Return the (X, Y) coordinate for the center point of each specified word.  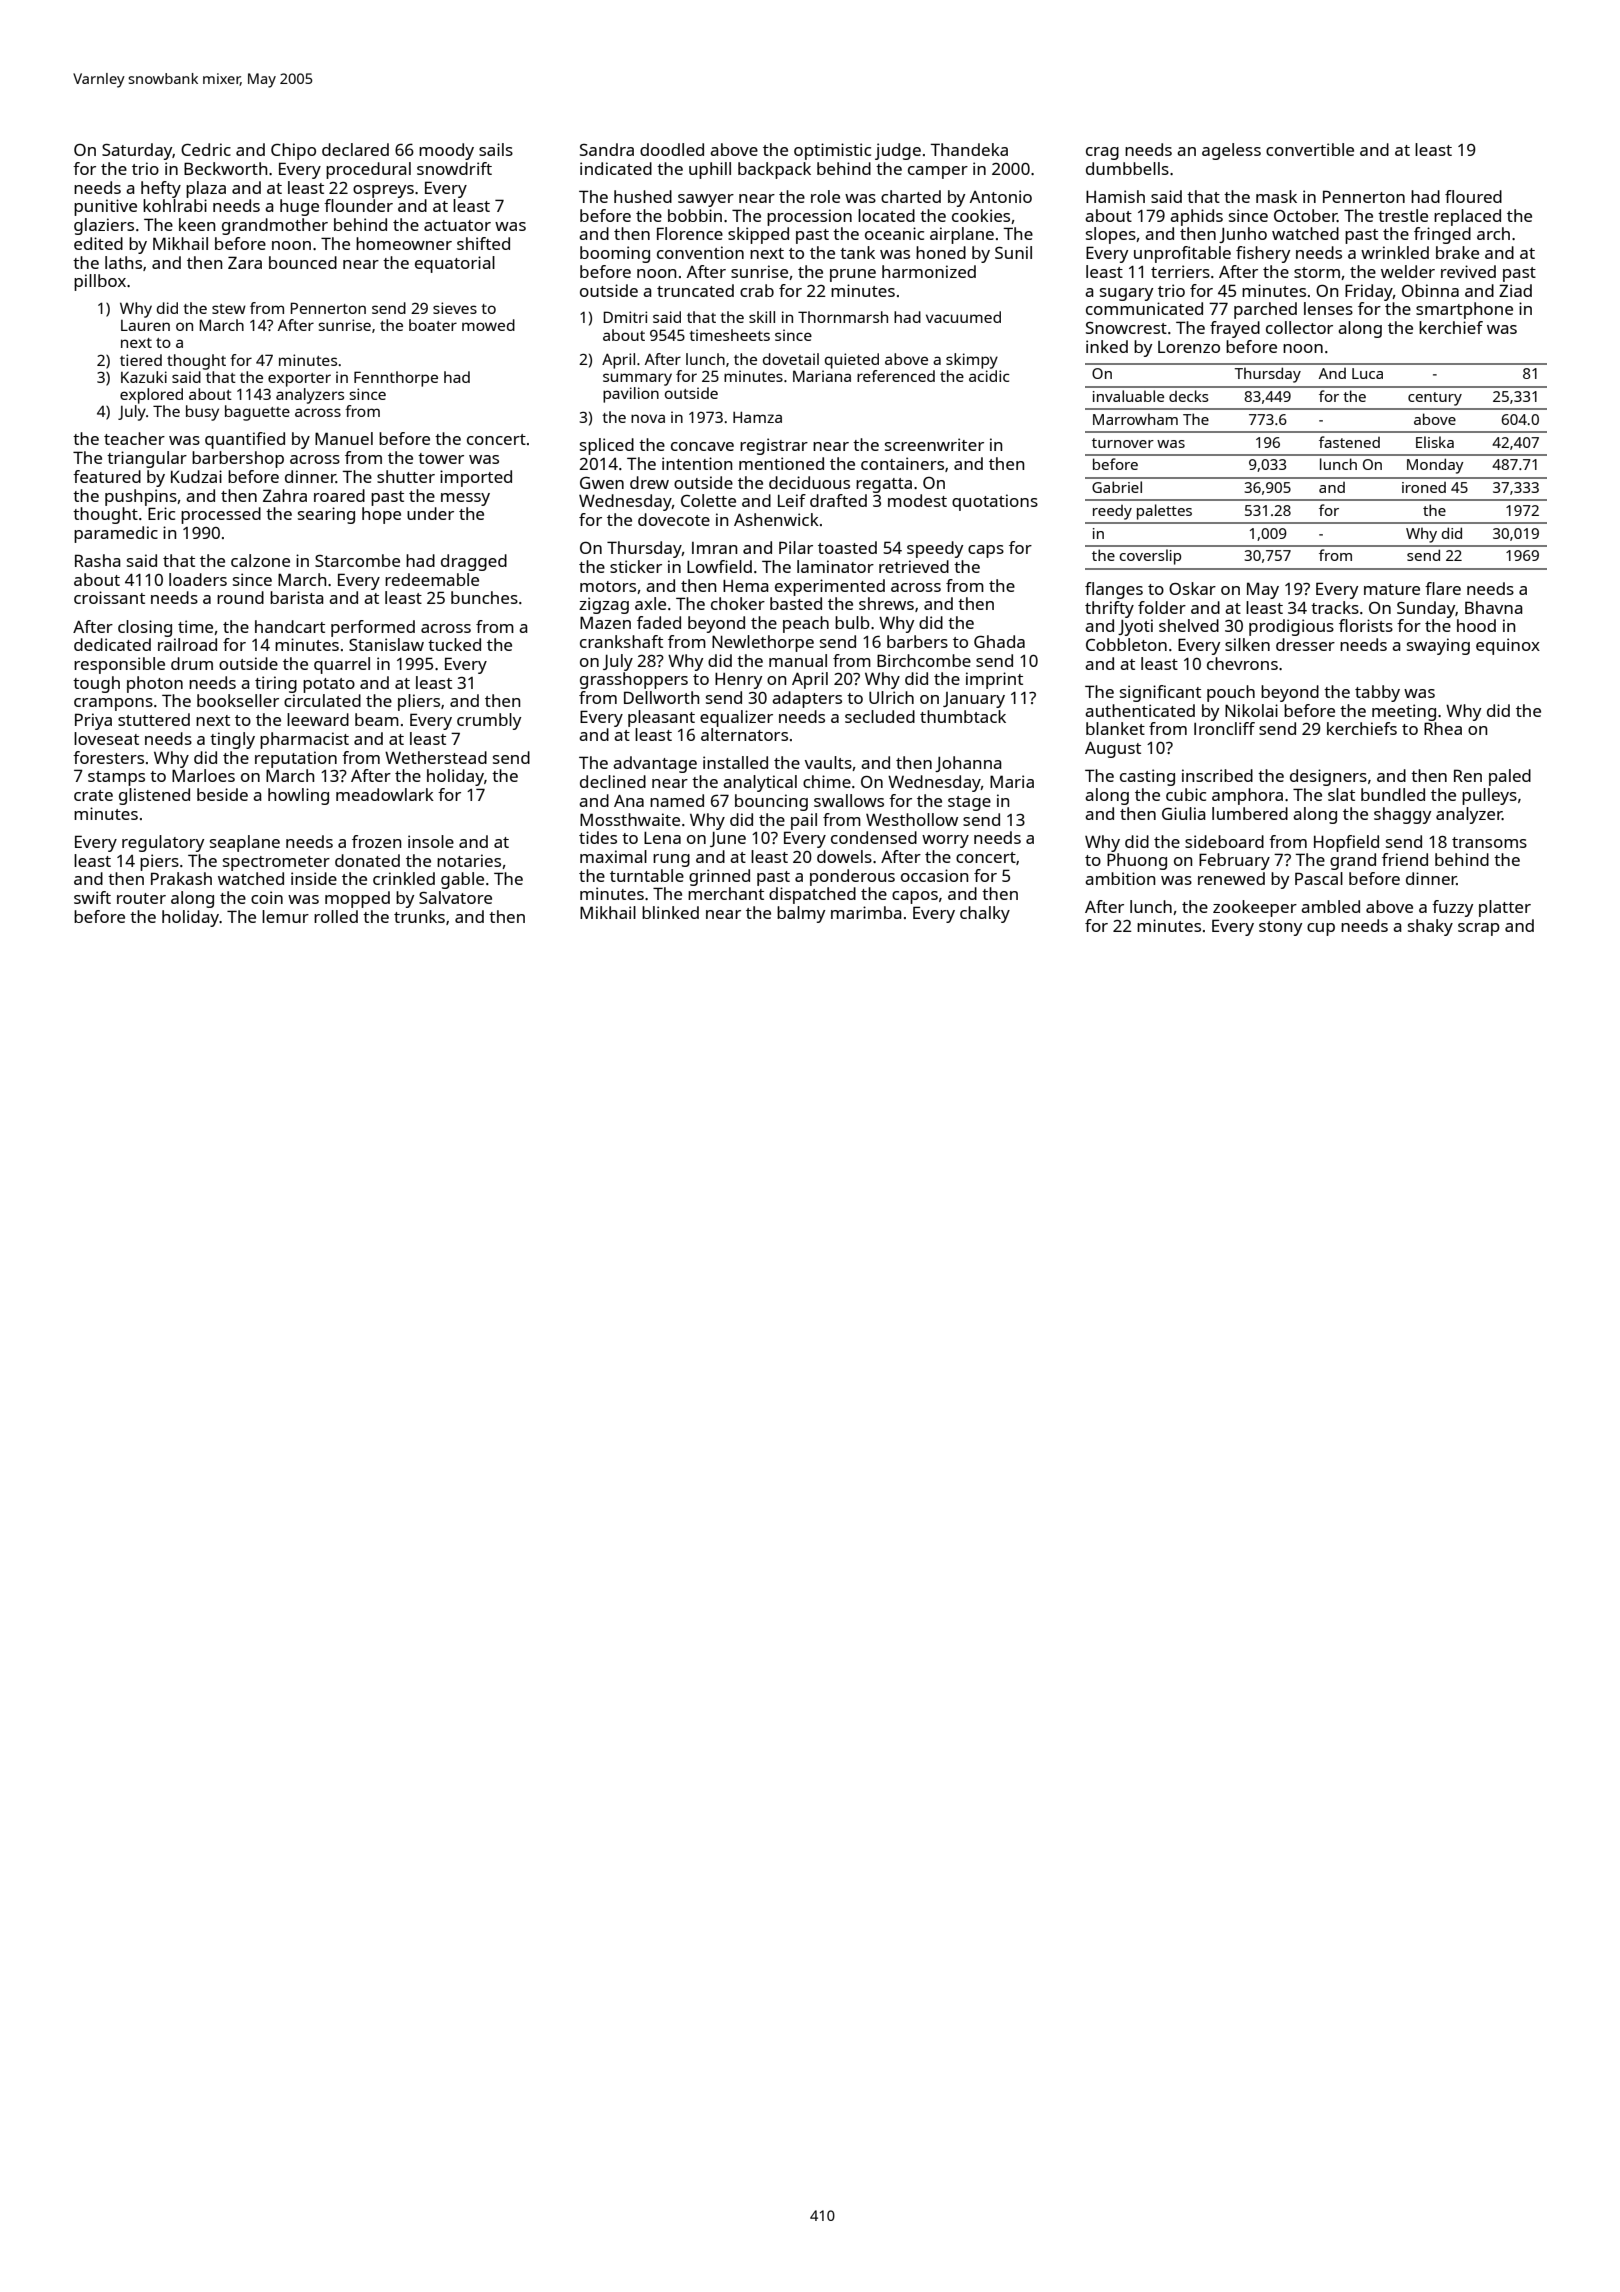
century (1435, 399)
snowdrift (454, 168)
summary (637, 379)
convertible (1310, 149)
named (677, 800)
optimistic (832, 151)
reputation (296, 759)
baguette (257, 413)
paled (1510, 777)
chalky (985, 914)
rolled (336, 916)
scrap (1479, 929)
